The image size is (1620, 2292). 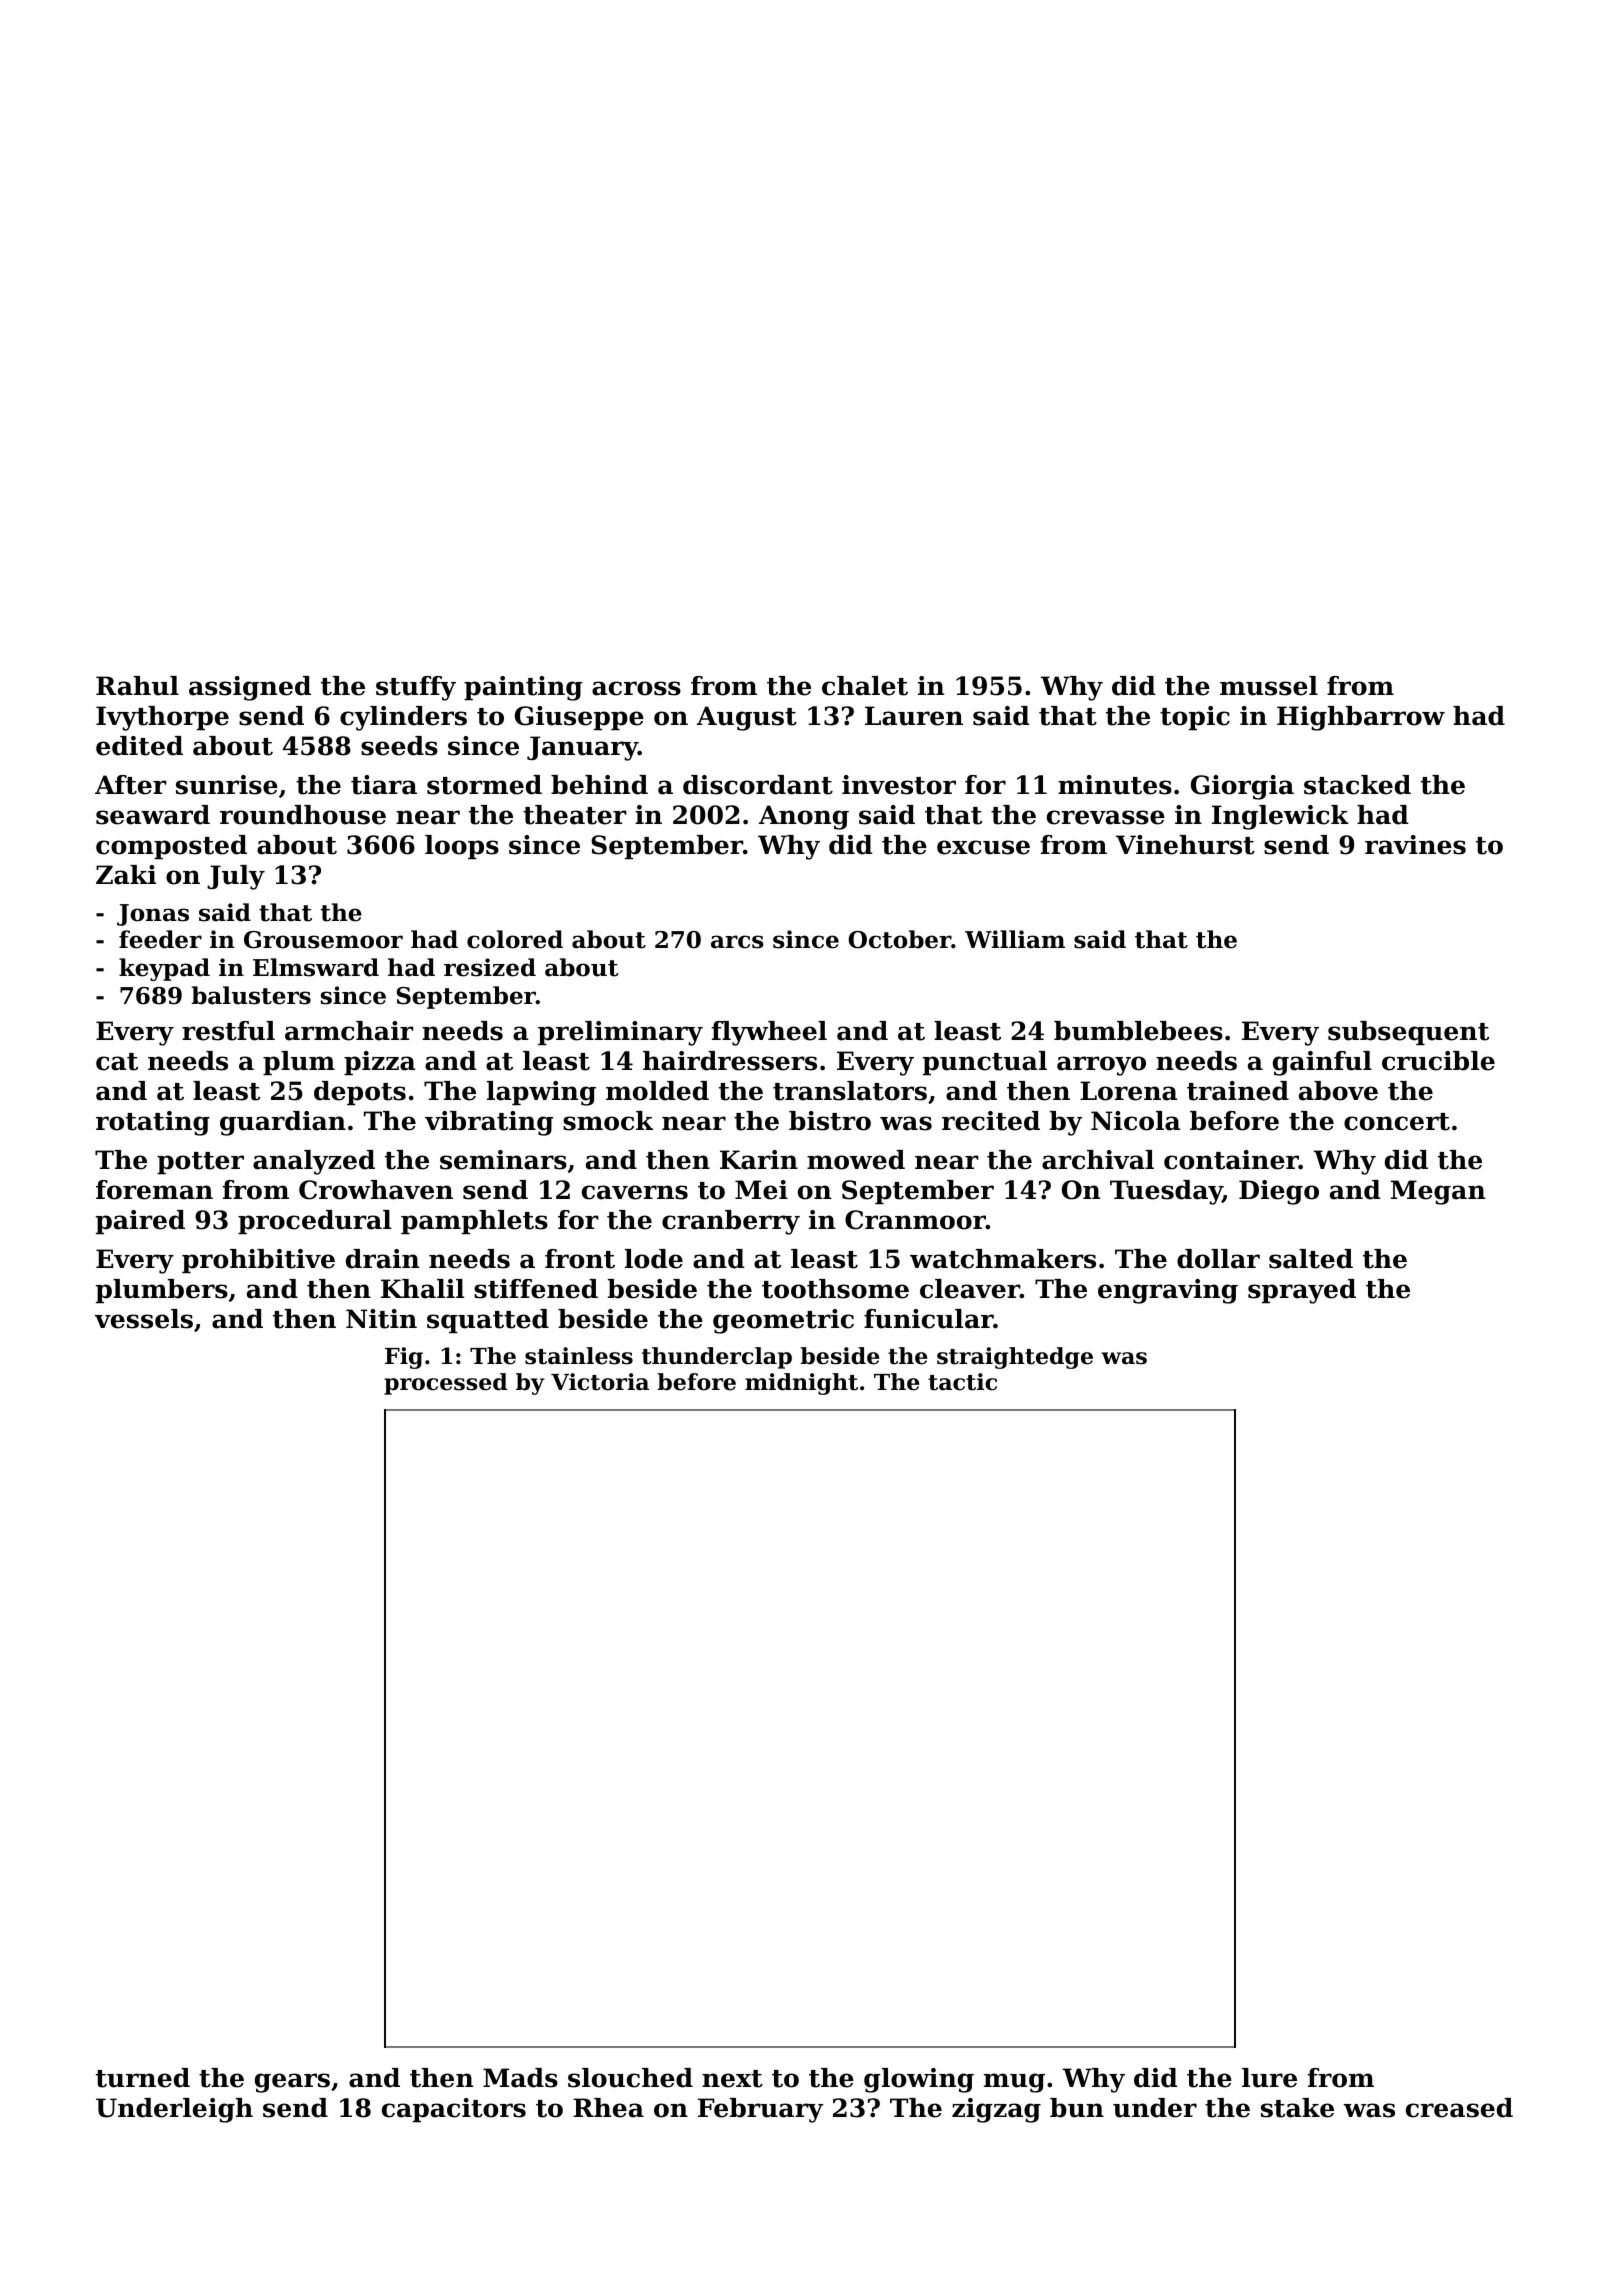 What do you see at coordinates (835, 1289) in the image?
I see `toothsome` at bounding box center [835, 1289].
